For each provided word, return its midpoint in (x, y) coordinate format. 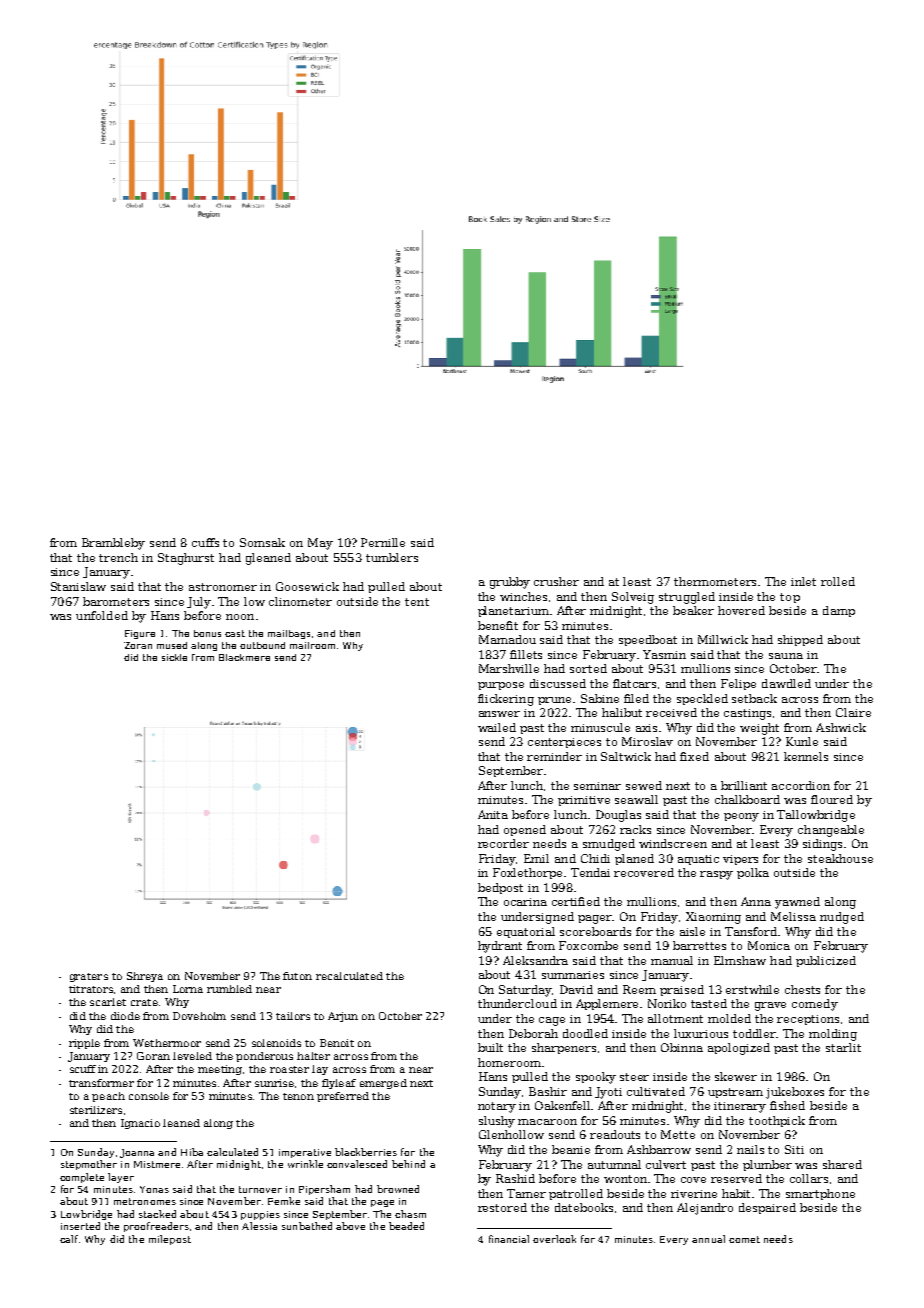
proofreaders (156, 1227)
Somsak (262, 542)
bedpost (500, 888)
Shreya (145, 977)
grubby (510, 583)
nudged (842, 918)
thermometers (716, 581)
